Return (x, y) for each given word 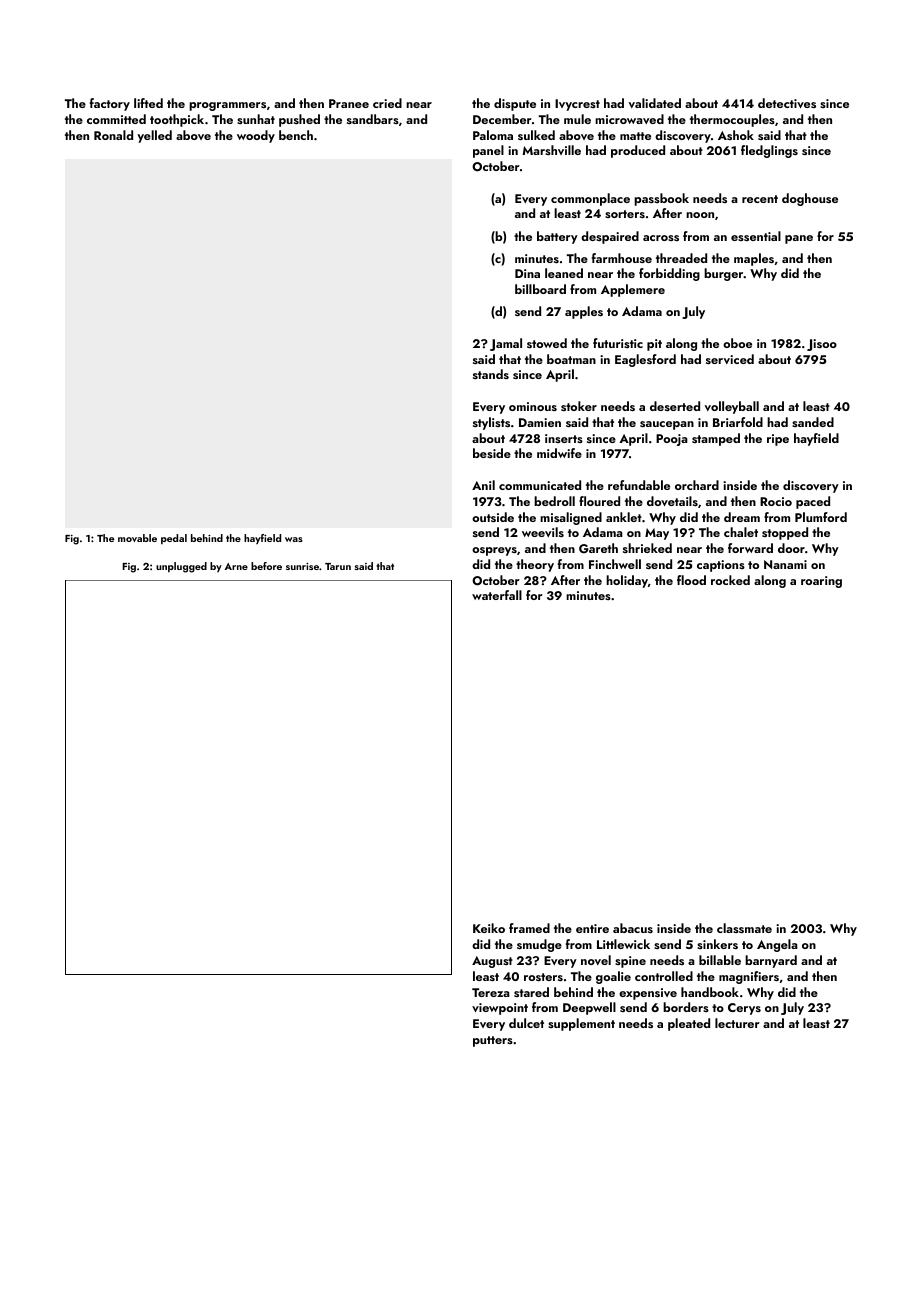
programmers (227, 106)
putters (493, 1041)
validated (655, 103)
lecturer (737, 1023)
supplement (581, 1024)
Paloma (493, 135)
